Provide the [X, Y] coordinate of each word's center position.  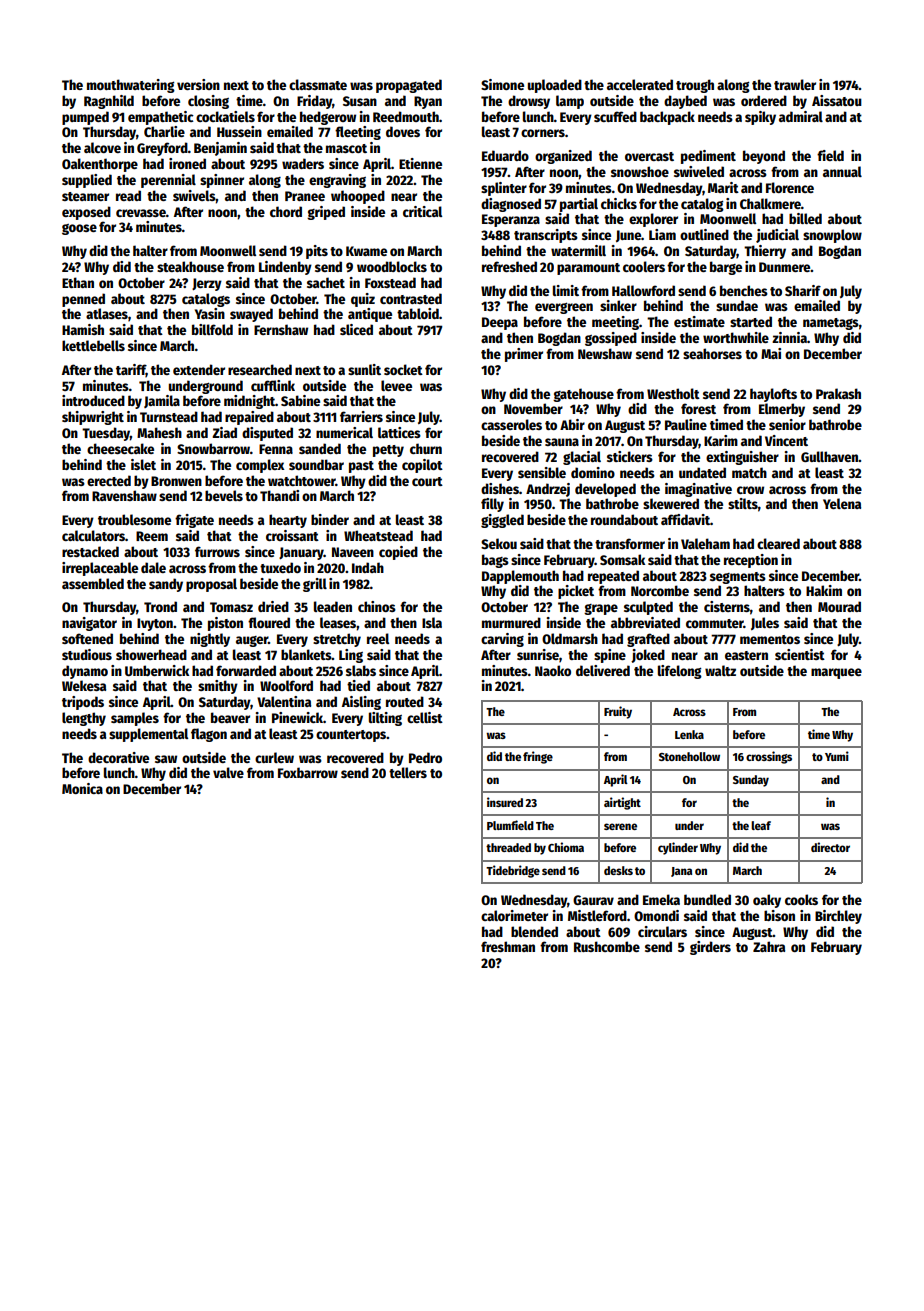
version [198, 84]
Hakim [824, 590]
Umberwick [157, 670]
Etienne [420, 163]
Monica [82, 788]
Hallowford [643, 290]
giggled [502, 521]
